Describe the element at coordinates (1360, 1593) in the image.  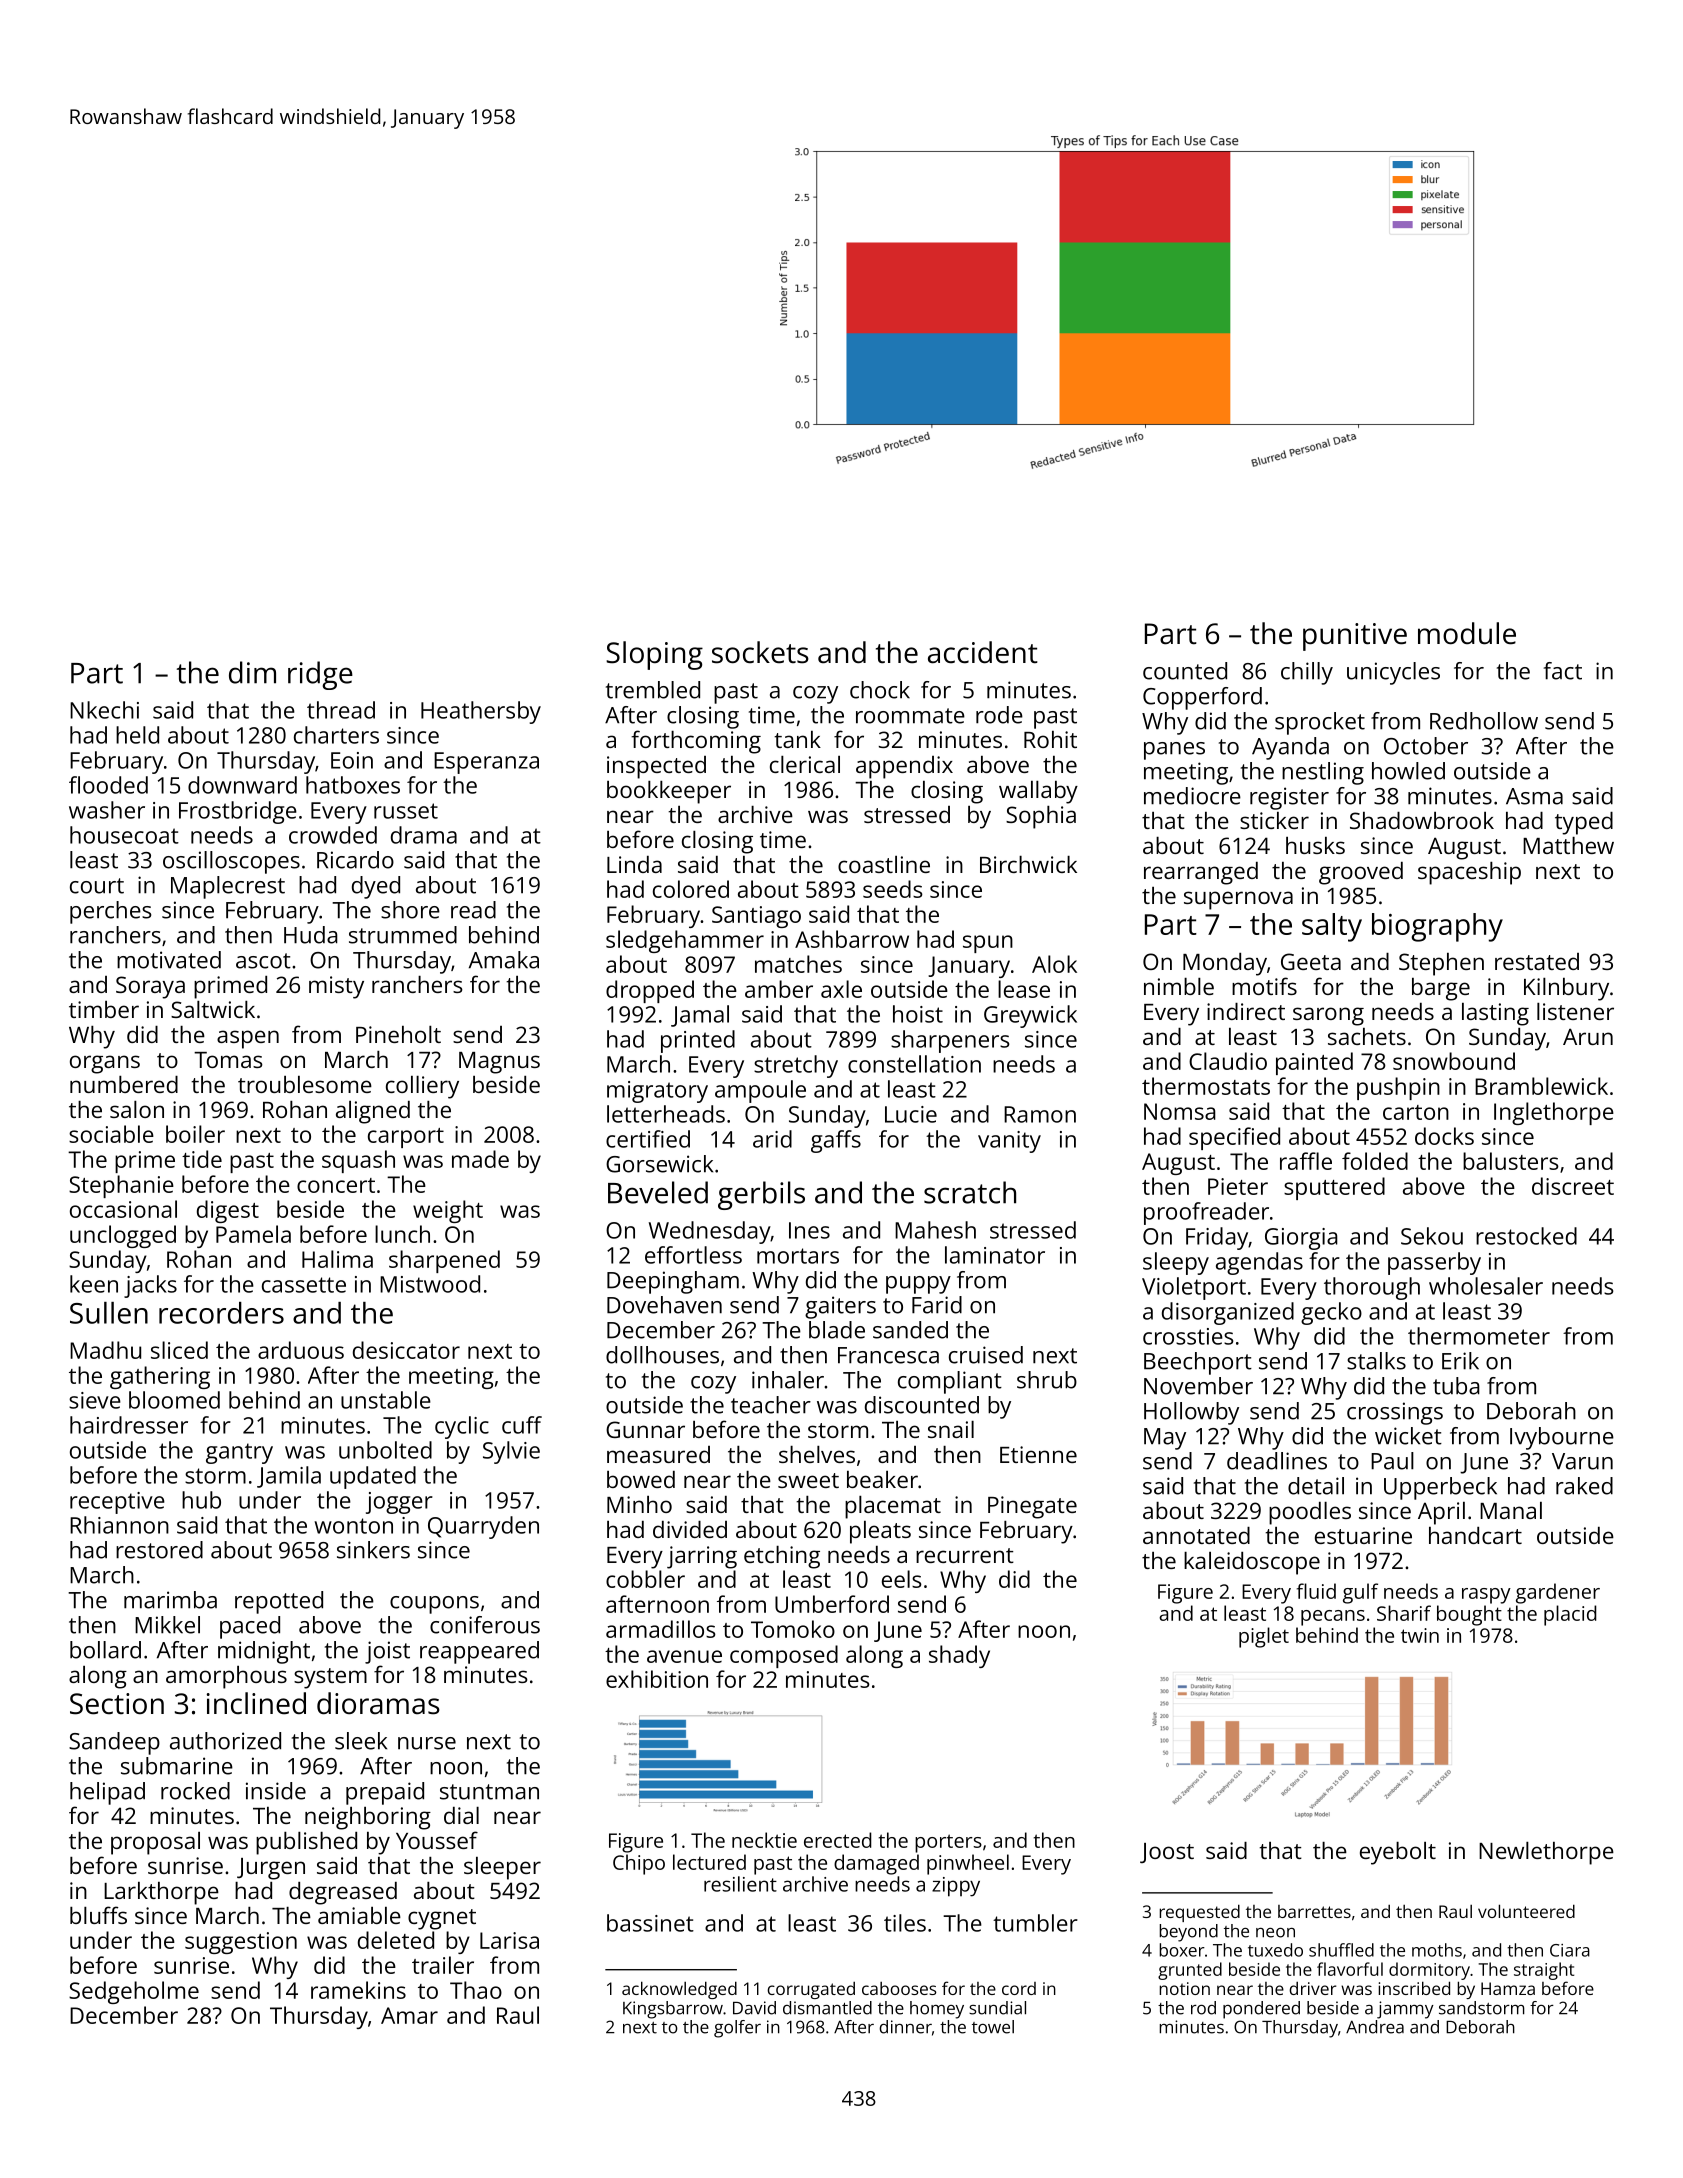
I see `gulf` at that location.
